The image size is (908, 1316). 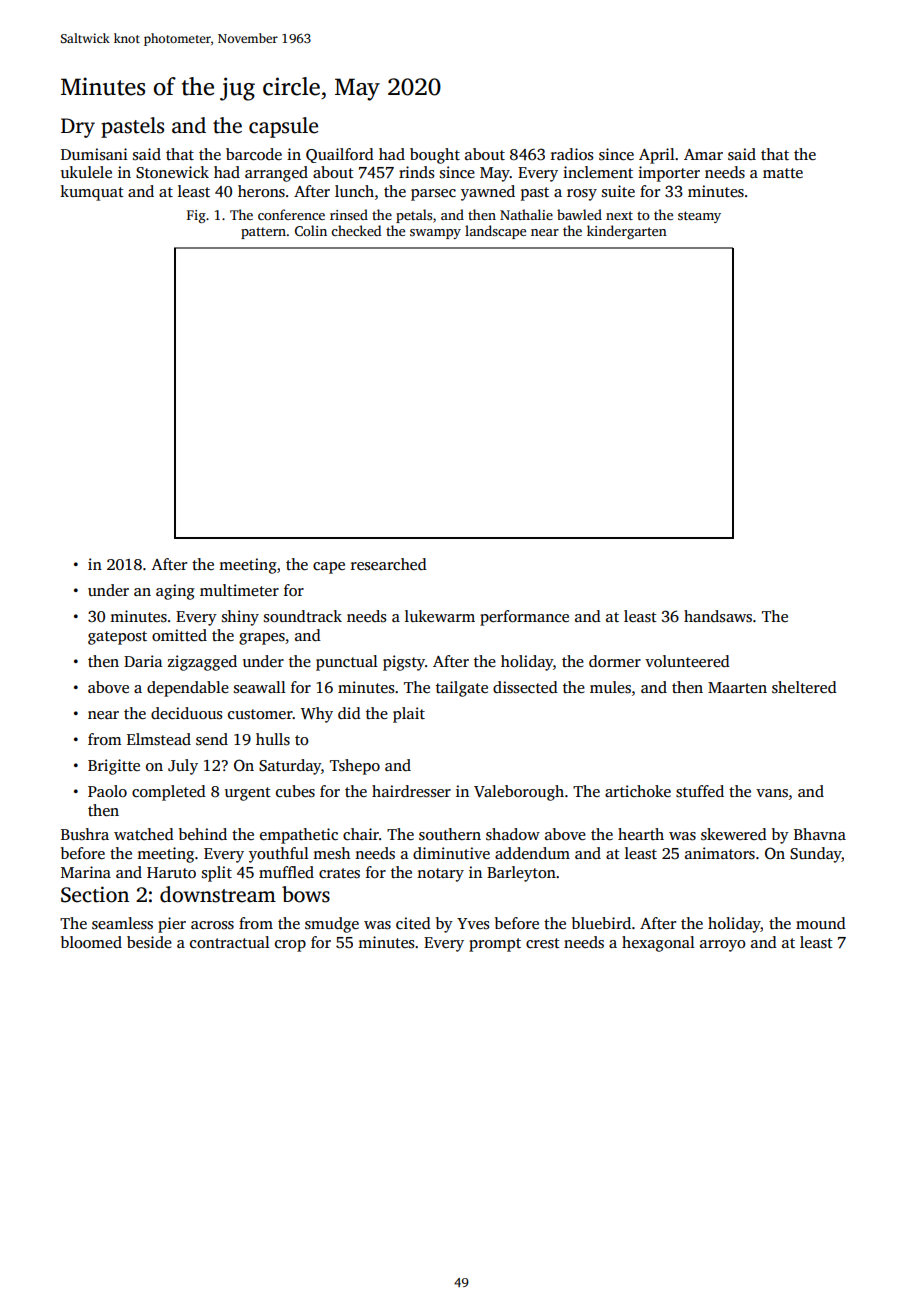 What do you see at coordinates (175, 592) in the page?
I see `aging` at bounding box center [175, 592].
